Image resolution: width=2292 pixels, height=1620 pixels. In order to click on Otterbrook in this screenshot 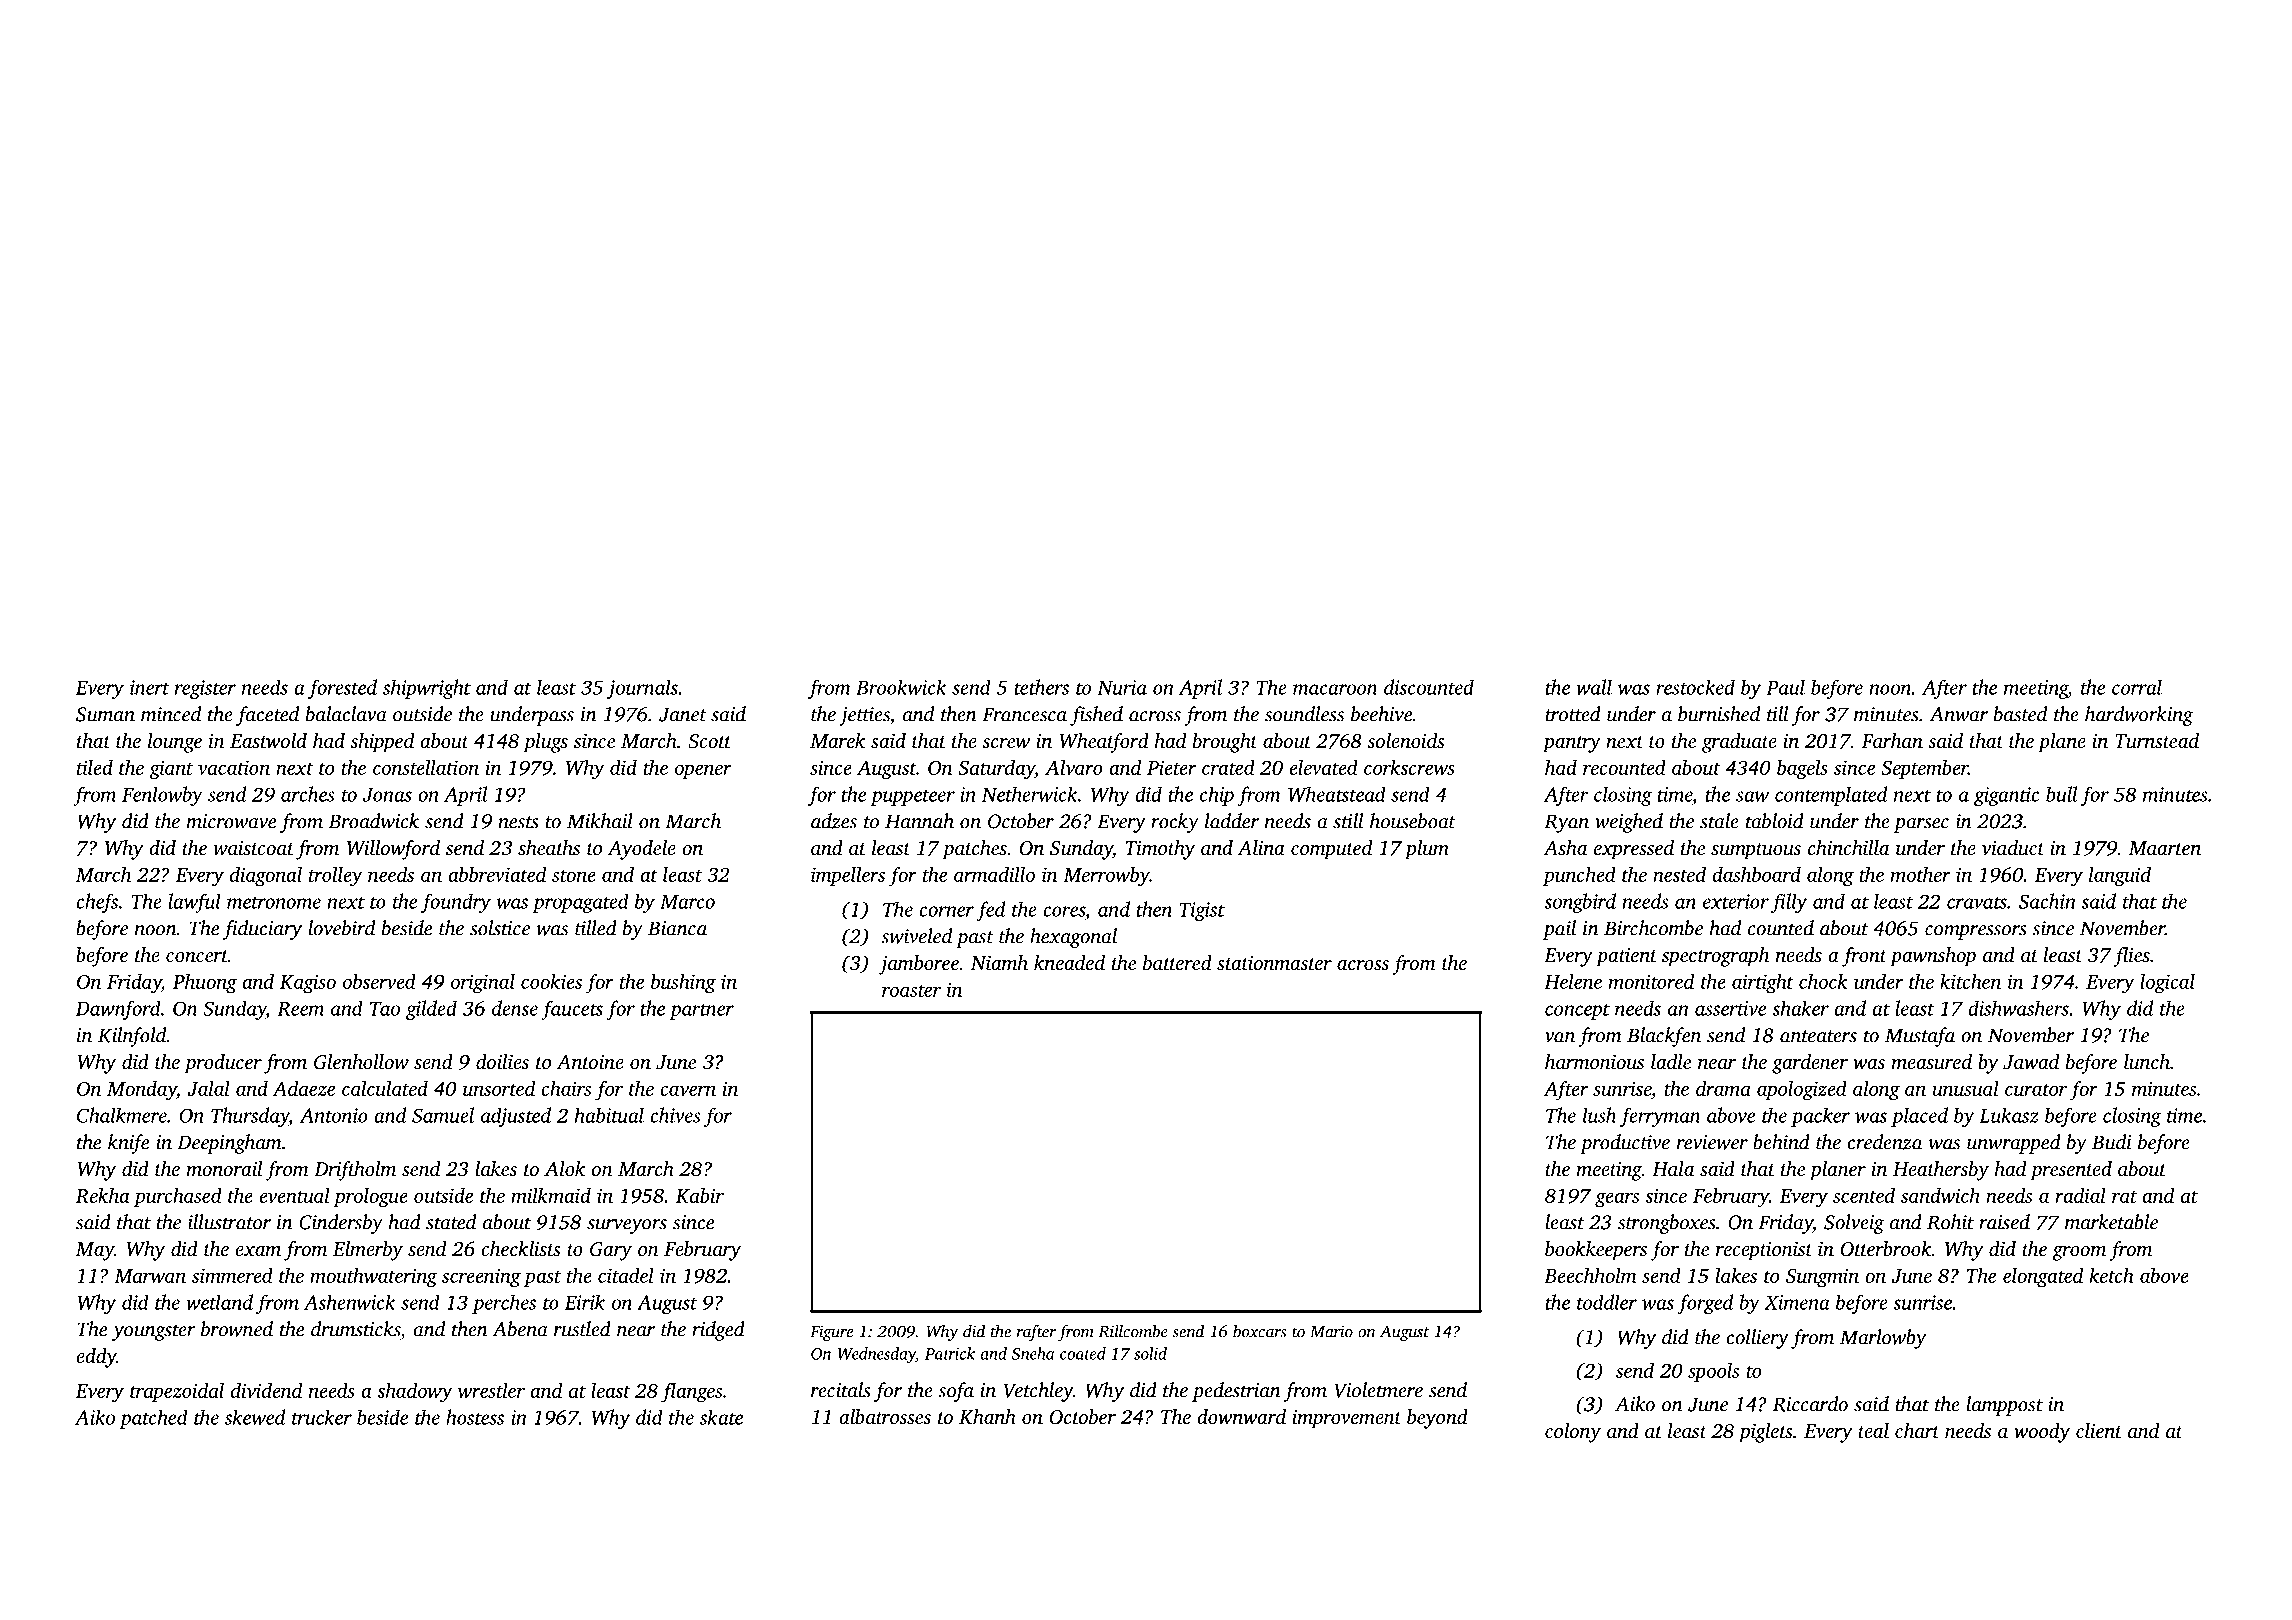, I will do `click(1886, 1249)`.
